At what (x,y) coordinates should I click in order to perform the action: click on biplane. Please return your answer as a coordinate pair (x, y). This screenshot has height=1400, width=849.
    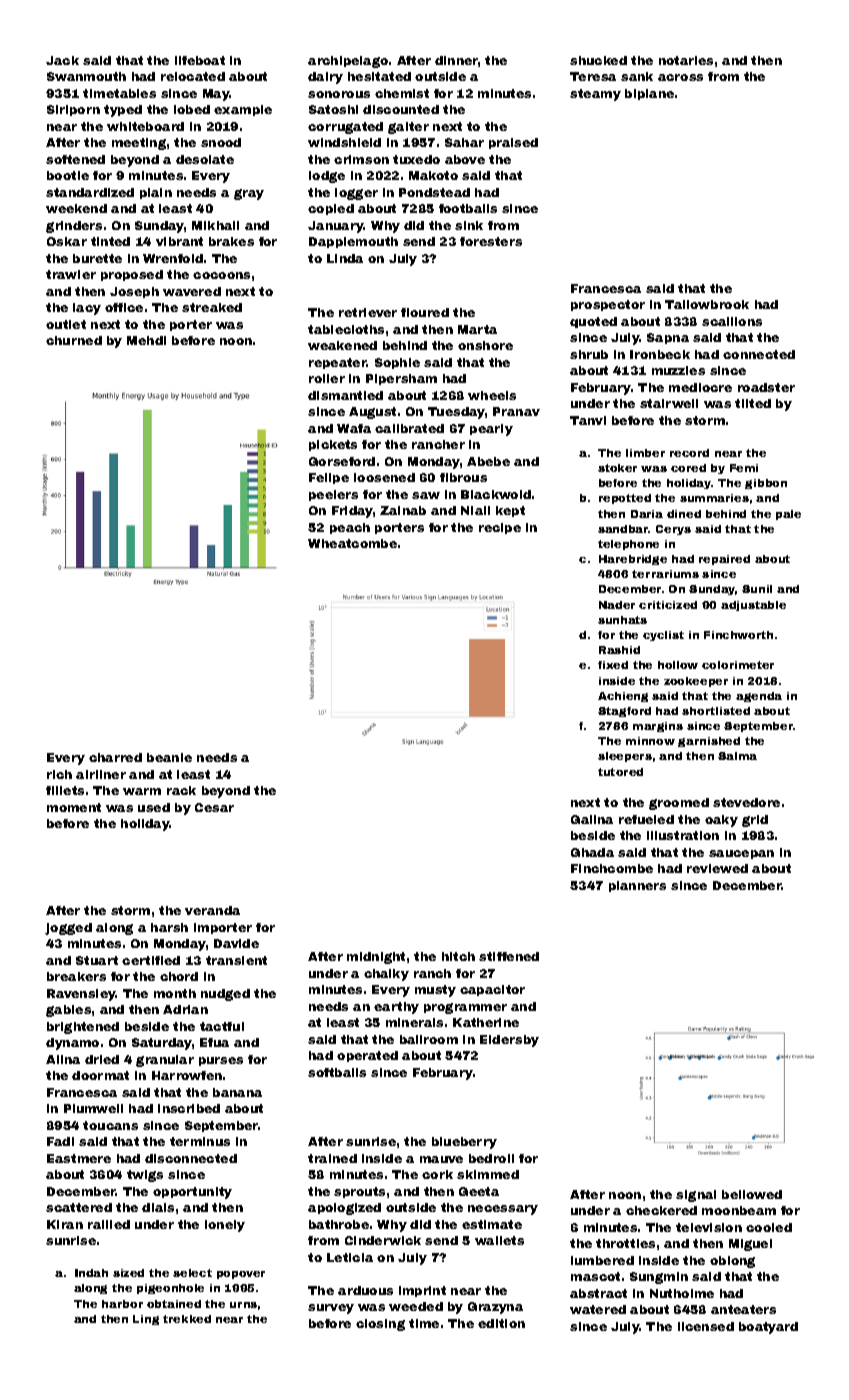
    Looking at the image, I should click on (649, 94).
